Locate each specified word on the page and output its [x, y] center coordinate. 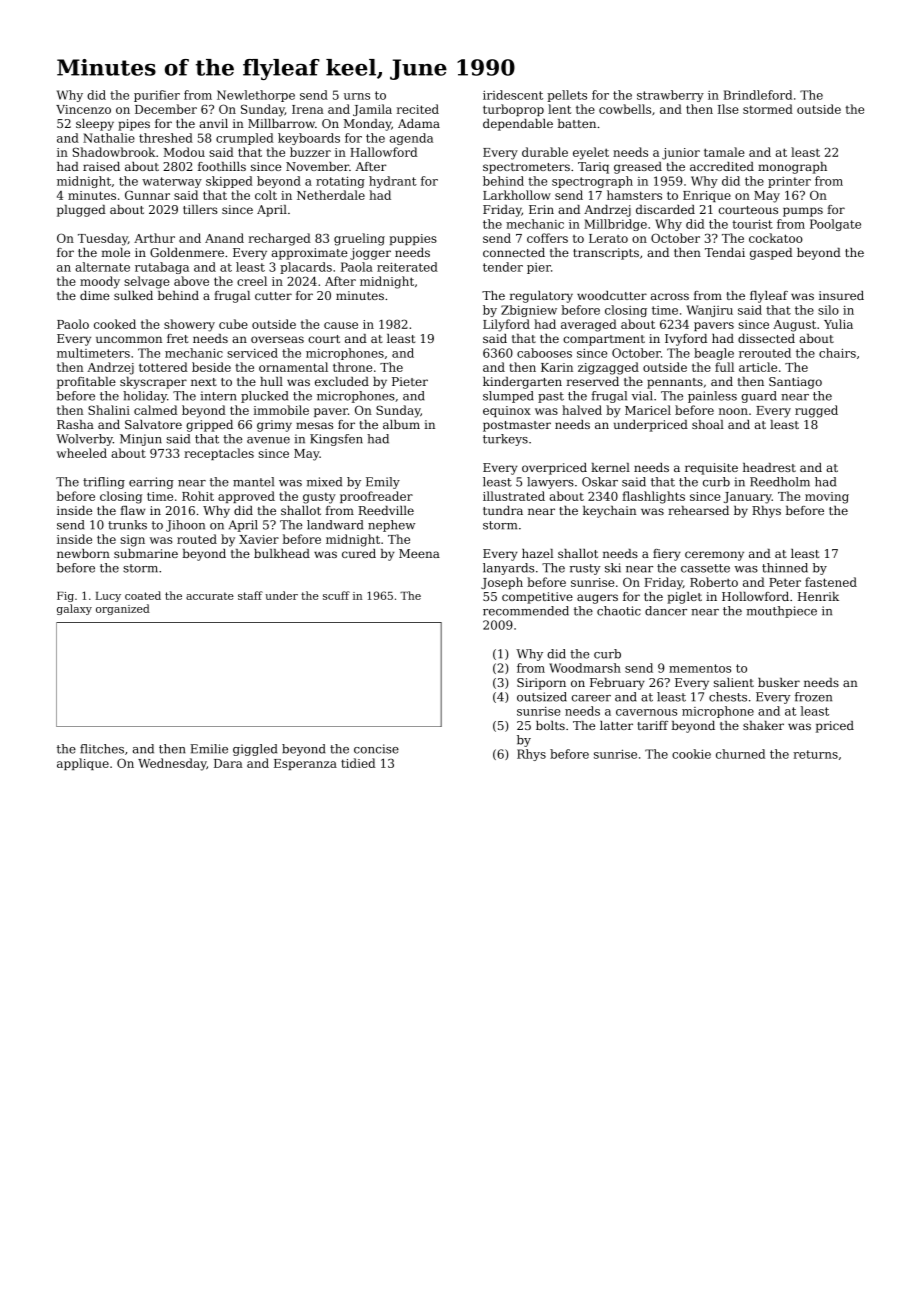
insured [841, 295]
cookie [691, 754]
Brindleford [757, 95]
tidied [358, 763]
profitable [86, 383]
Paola [357, 267]
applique [83, 764]
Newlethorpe [256, 96]
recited [418, 109]
